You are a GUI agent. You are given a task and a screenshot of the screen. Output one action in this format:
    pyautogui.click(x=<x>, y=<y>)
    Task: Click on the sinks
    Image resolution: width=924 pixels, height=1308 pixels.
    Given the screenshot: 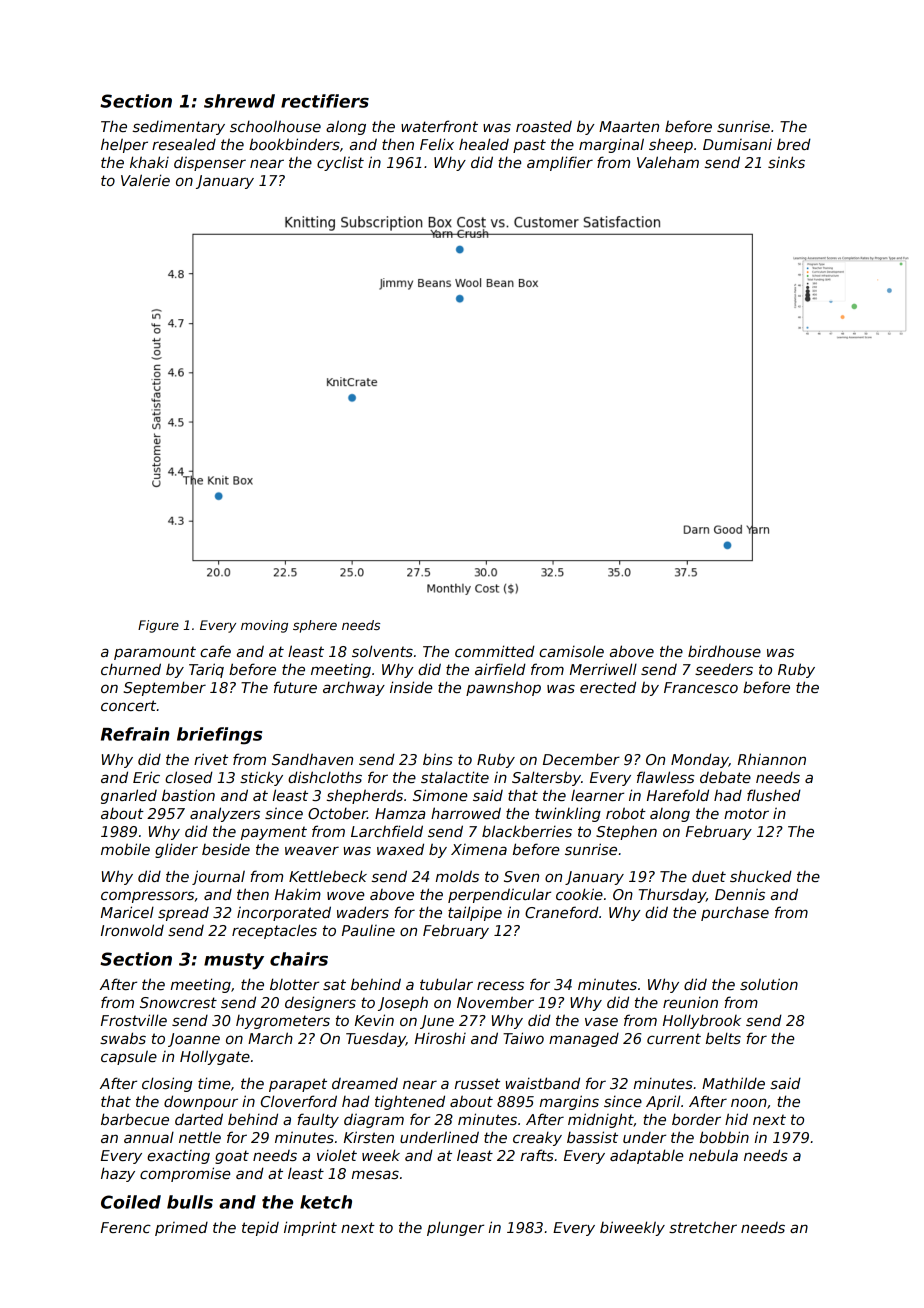 What is the action you would take?
    pyautogui.click(x=786, y=162)
